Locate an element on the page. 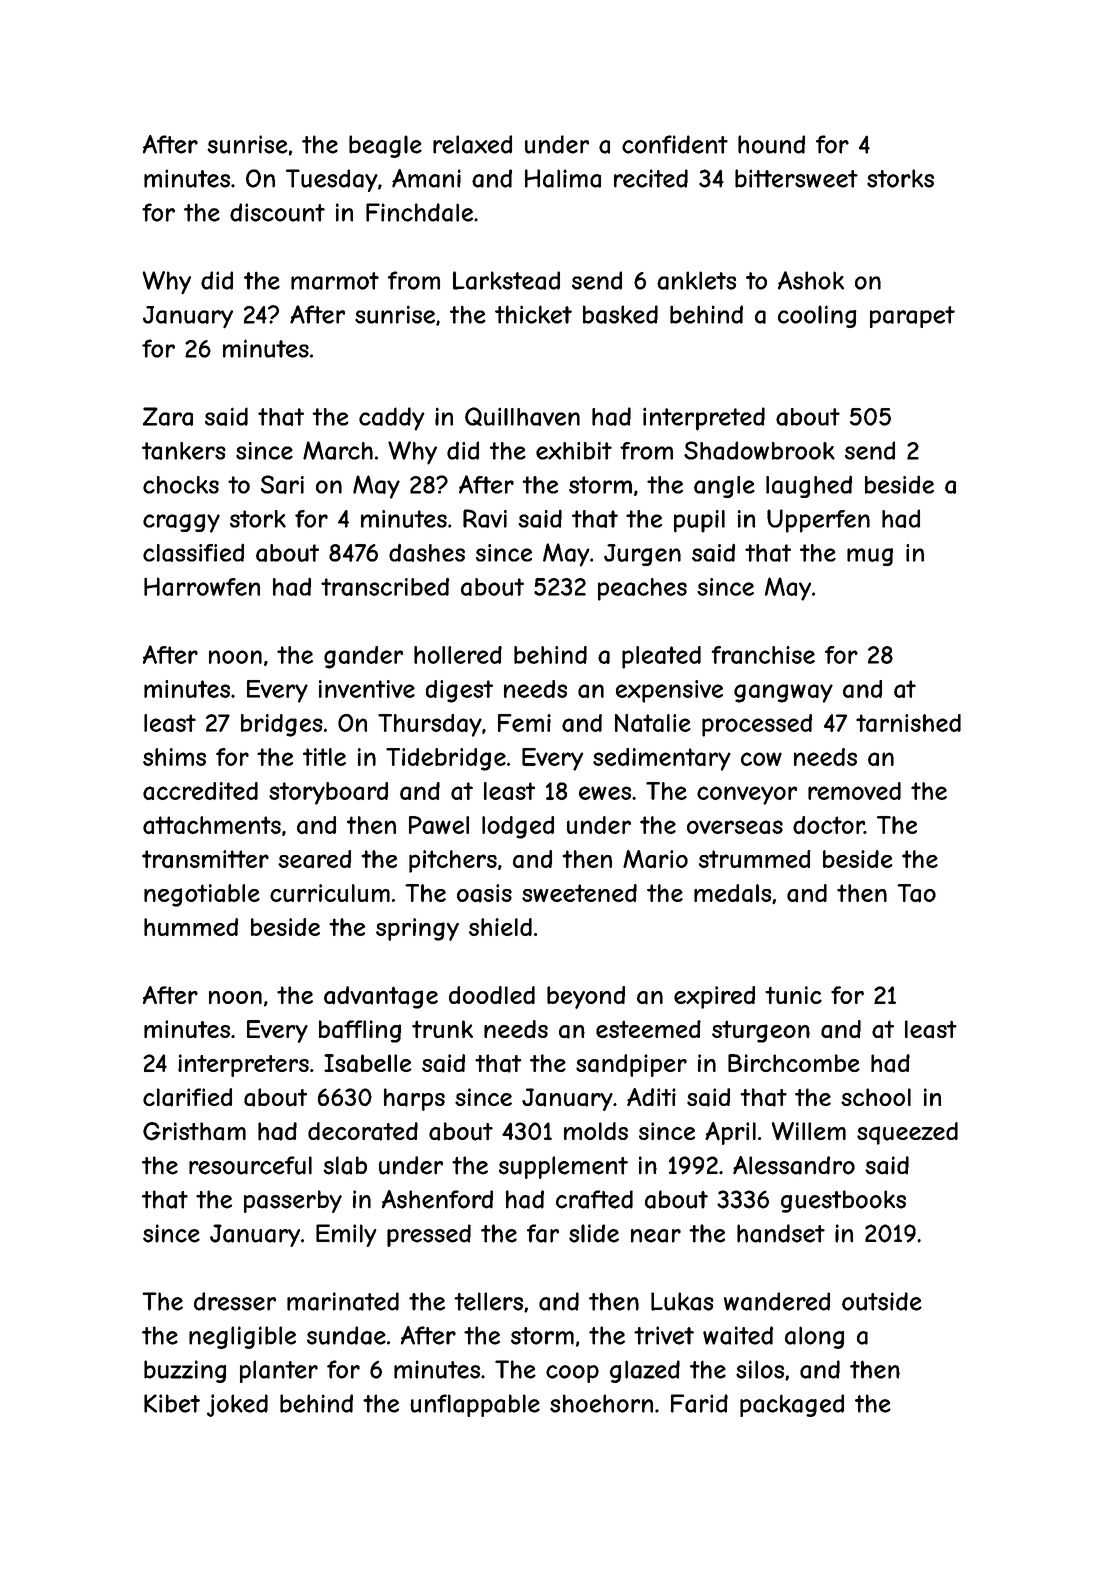  joked is located at coordinates (237, 1405).
